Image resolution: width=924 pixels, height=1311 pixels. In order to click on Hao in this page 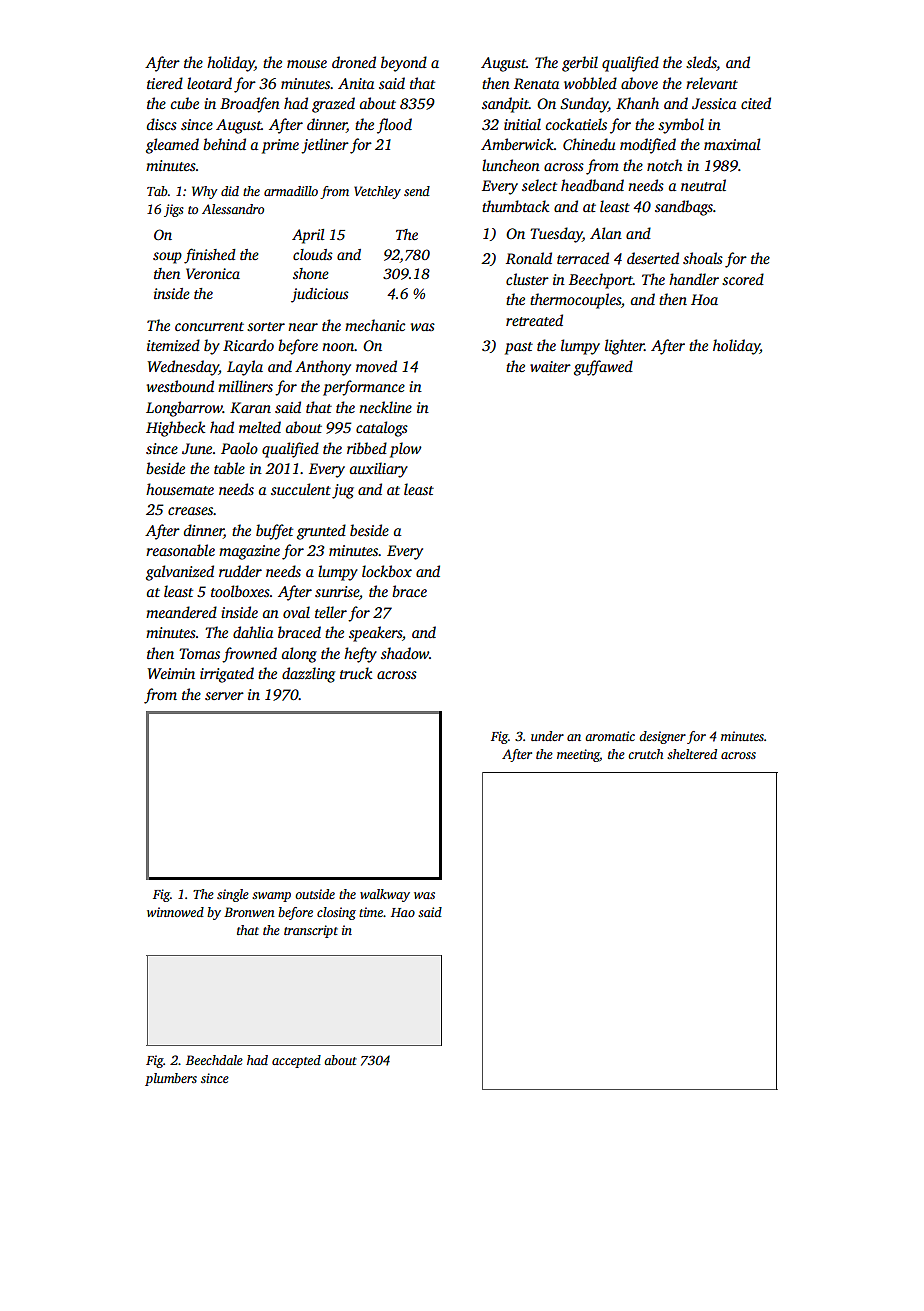, I will do `click(403, 912)`.
